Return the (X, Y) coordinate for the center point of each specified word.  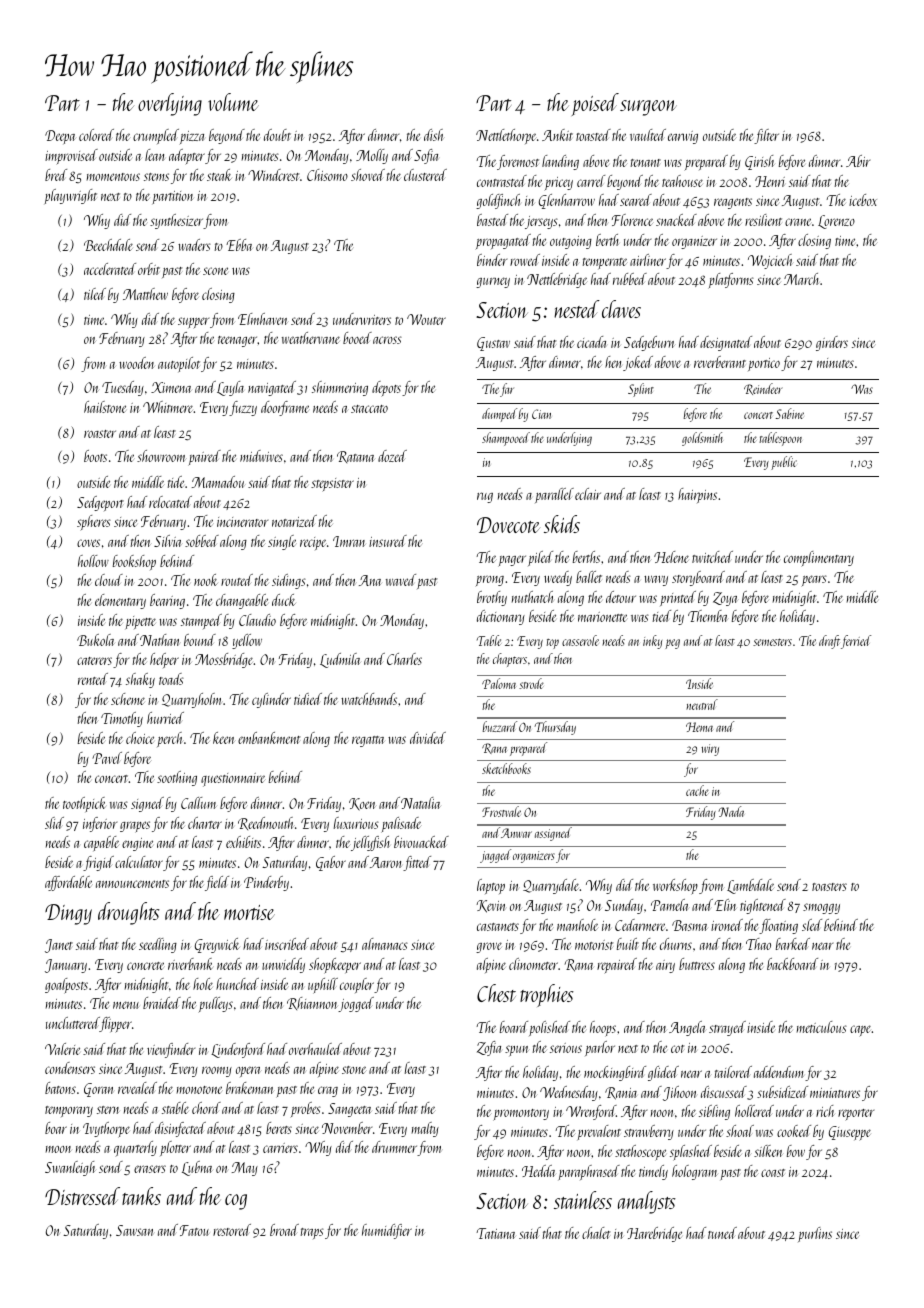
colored (96, 135)
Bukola (96, 640)
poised (595, 104)
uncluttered (73, 1024)
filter (766, 136)
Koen (362, 804)
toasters (829, 887)
